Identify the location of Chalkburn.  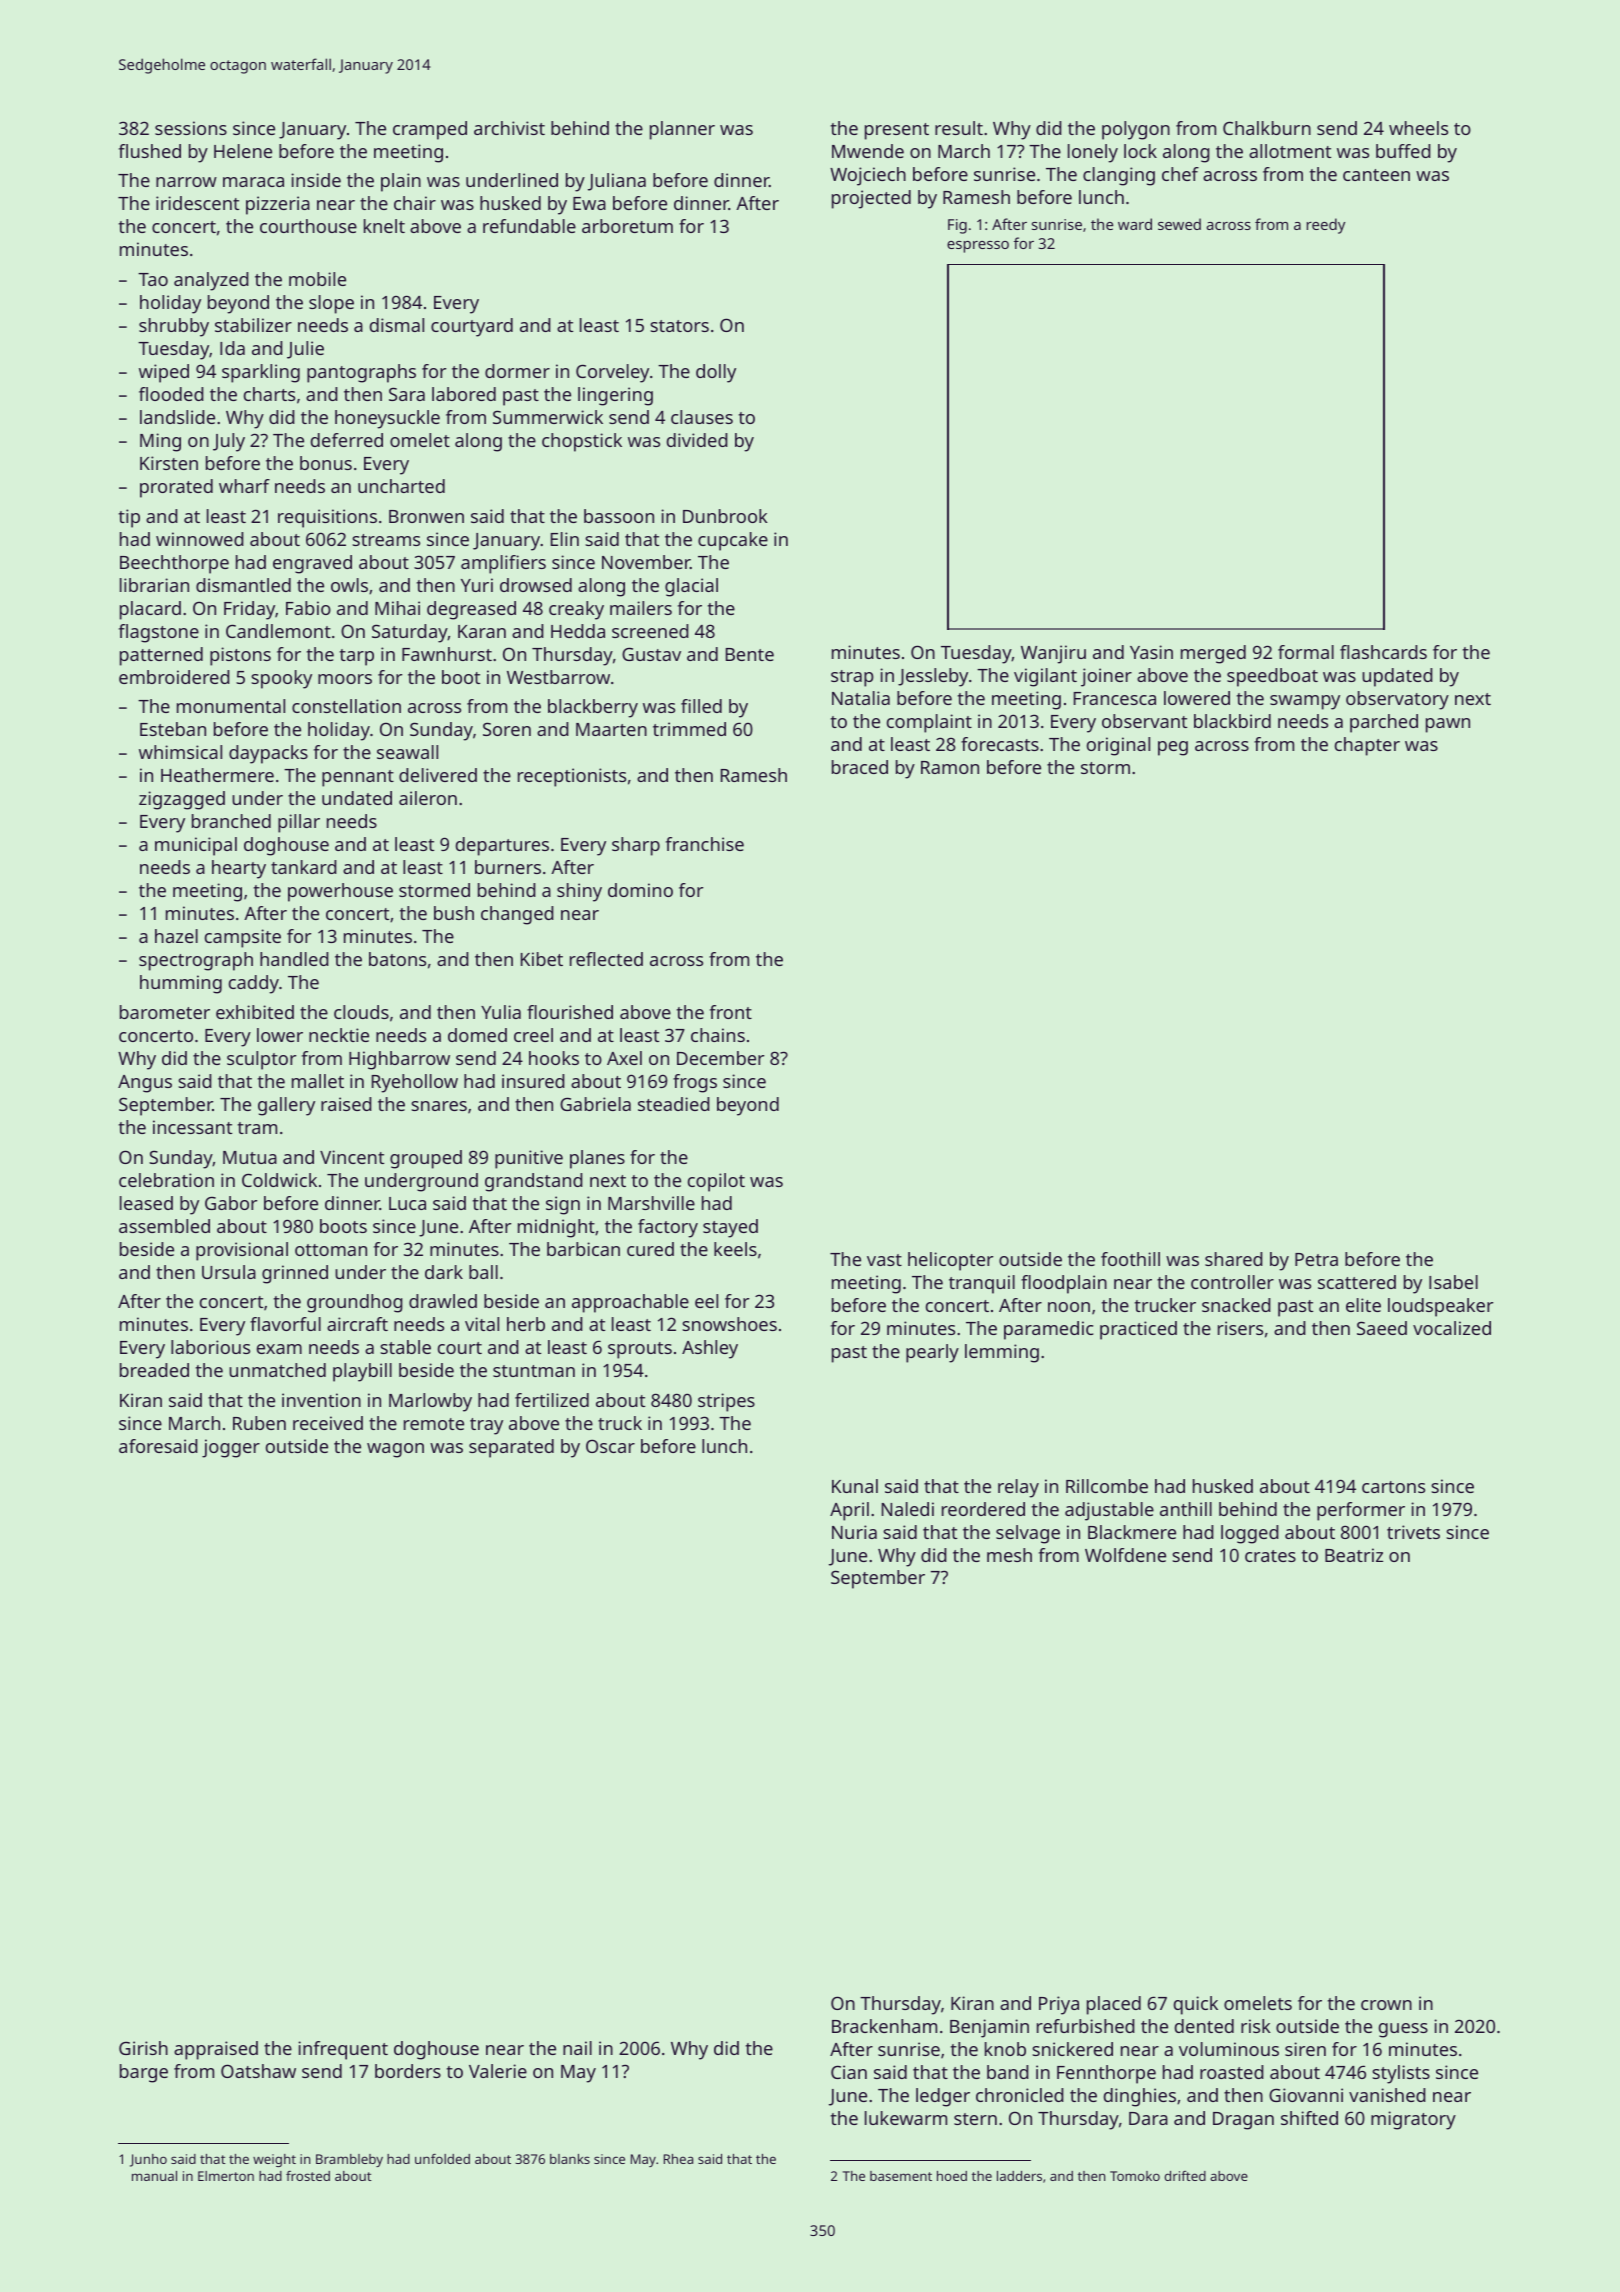
(1267, 128).
